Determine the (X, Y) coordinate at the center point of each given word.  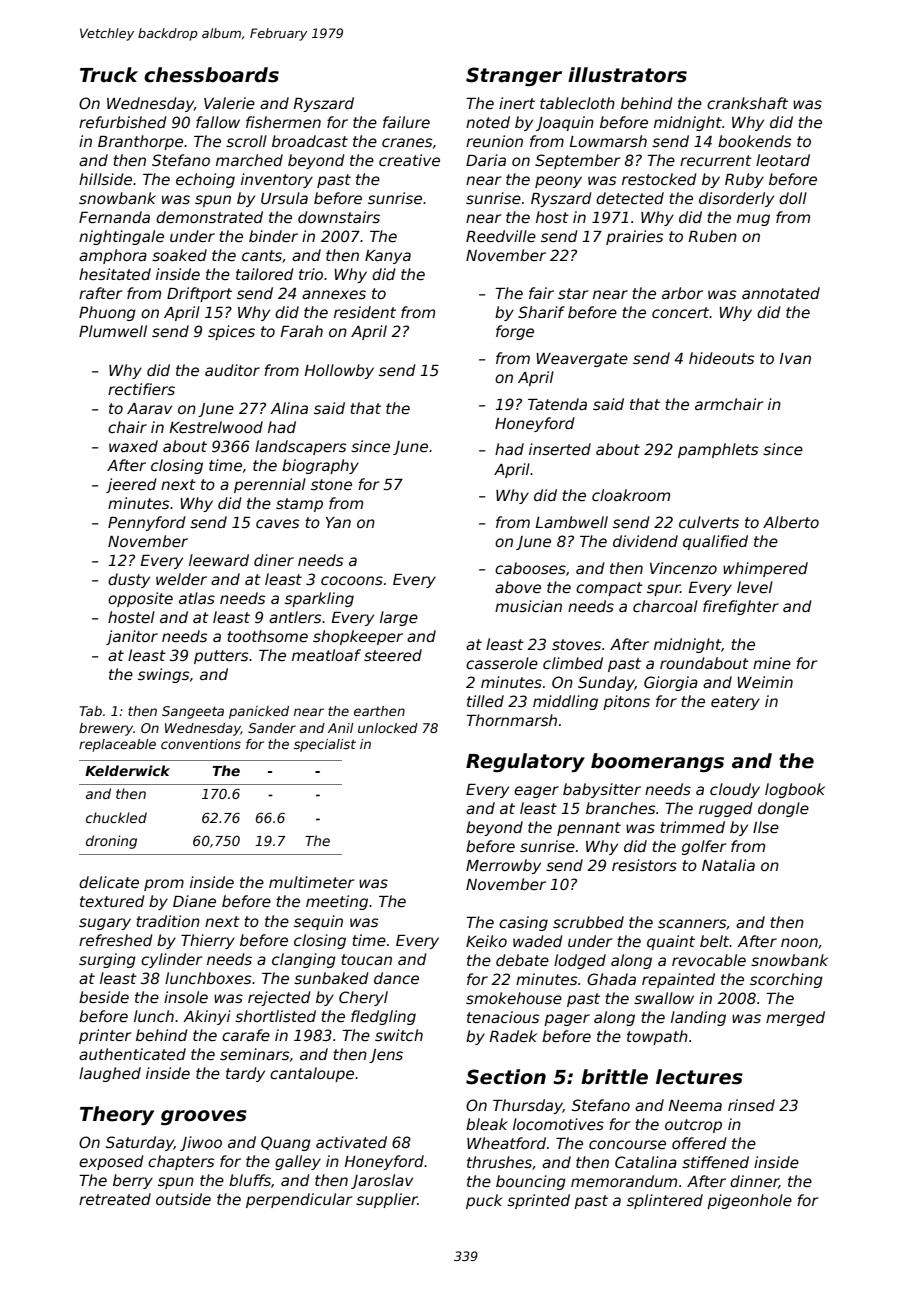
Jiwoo (201, 1143)
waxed (133, 446)
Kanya (388, 257)
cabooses (530, 568)
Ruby (744, 180)
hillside (105, 179)
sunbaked (331, 978)
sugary (105, 924)
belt (715, 941)
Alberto (791, 522)
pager (567, 1020)
